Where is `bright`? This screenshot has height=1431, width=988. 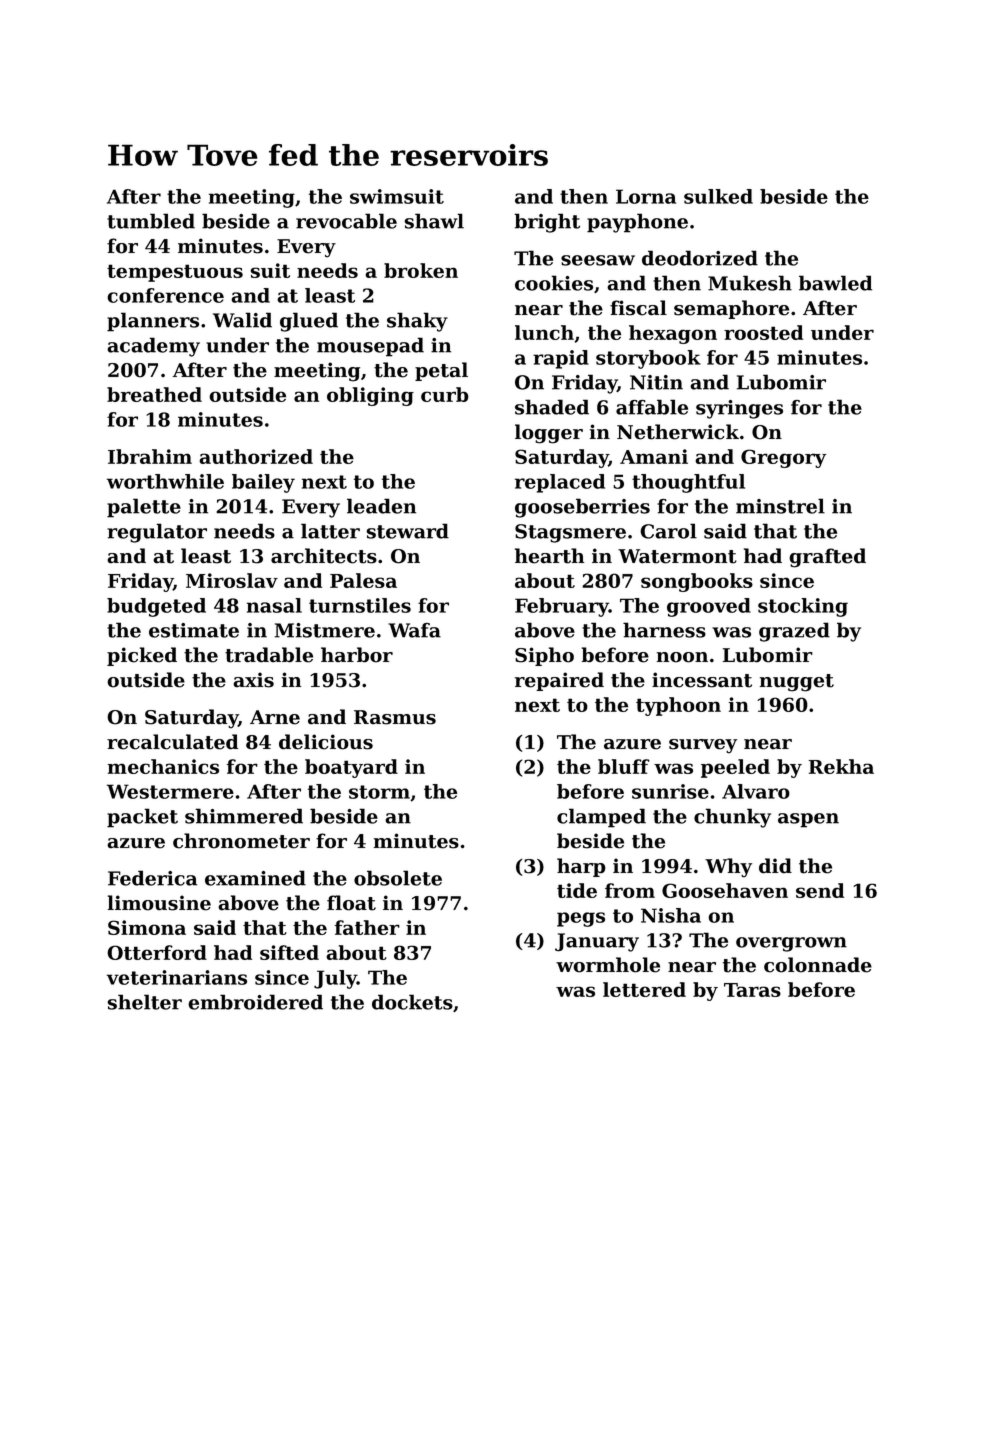 bright is located at coordinates (547, 223).
